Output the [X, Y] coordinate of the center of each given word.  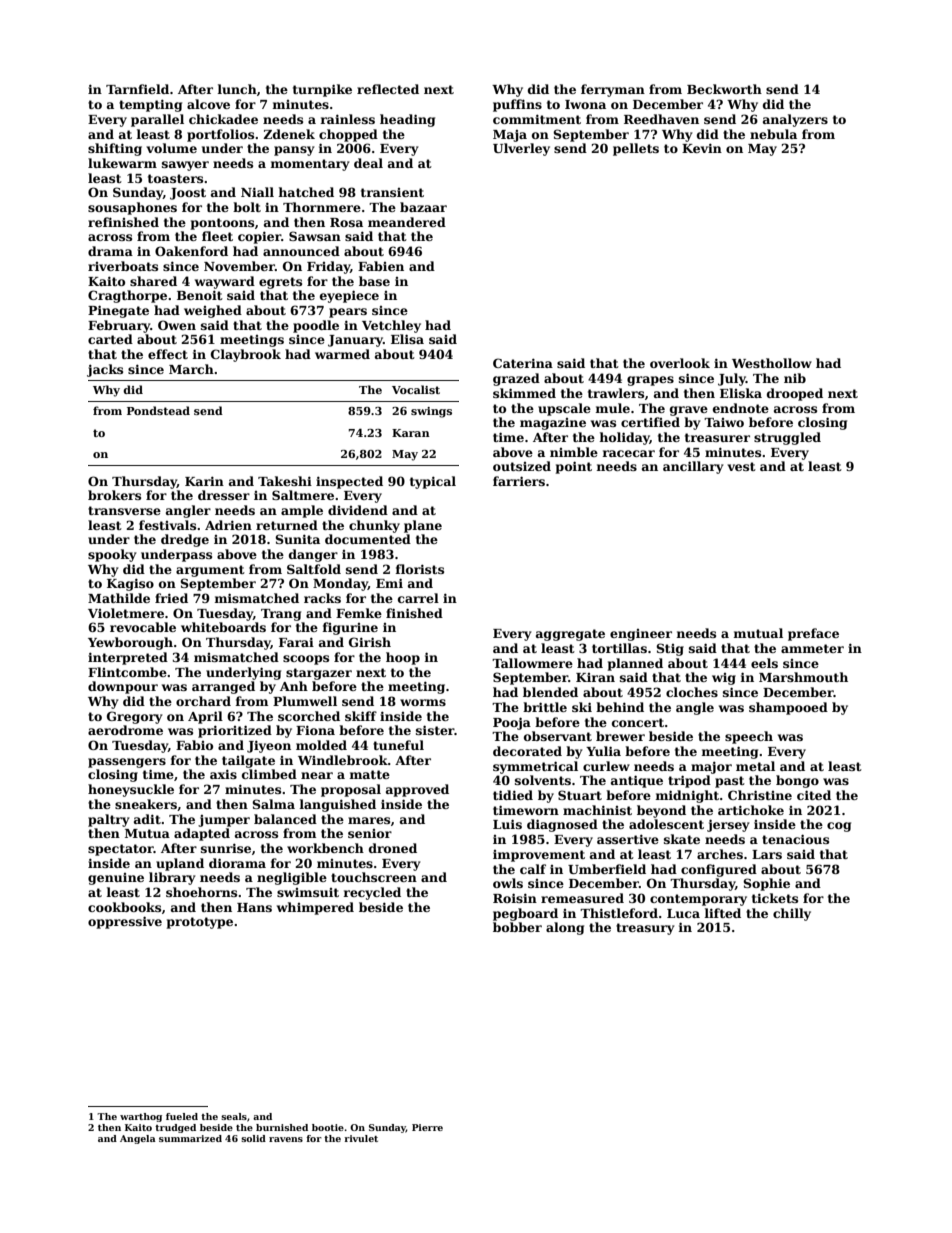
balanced [285, 819]
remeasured [582, 898]
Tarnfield [137, 89]
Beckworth [724, 89]
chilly [792, 914]
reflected [388, 89]
